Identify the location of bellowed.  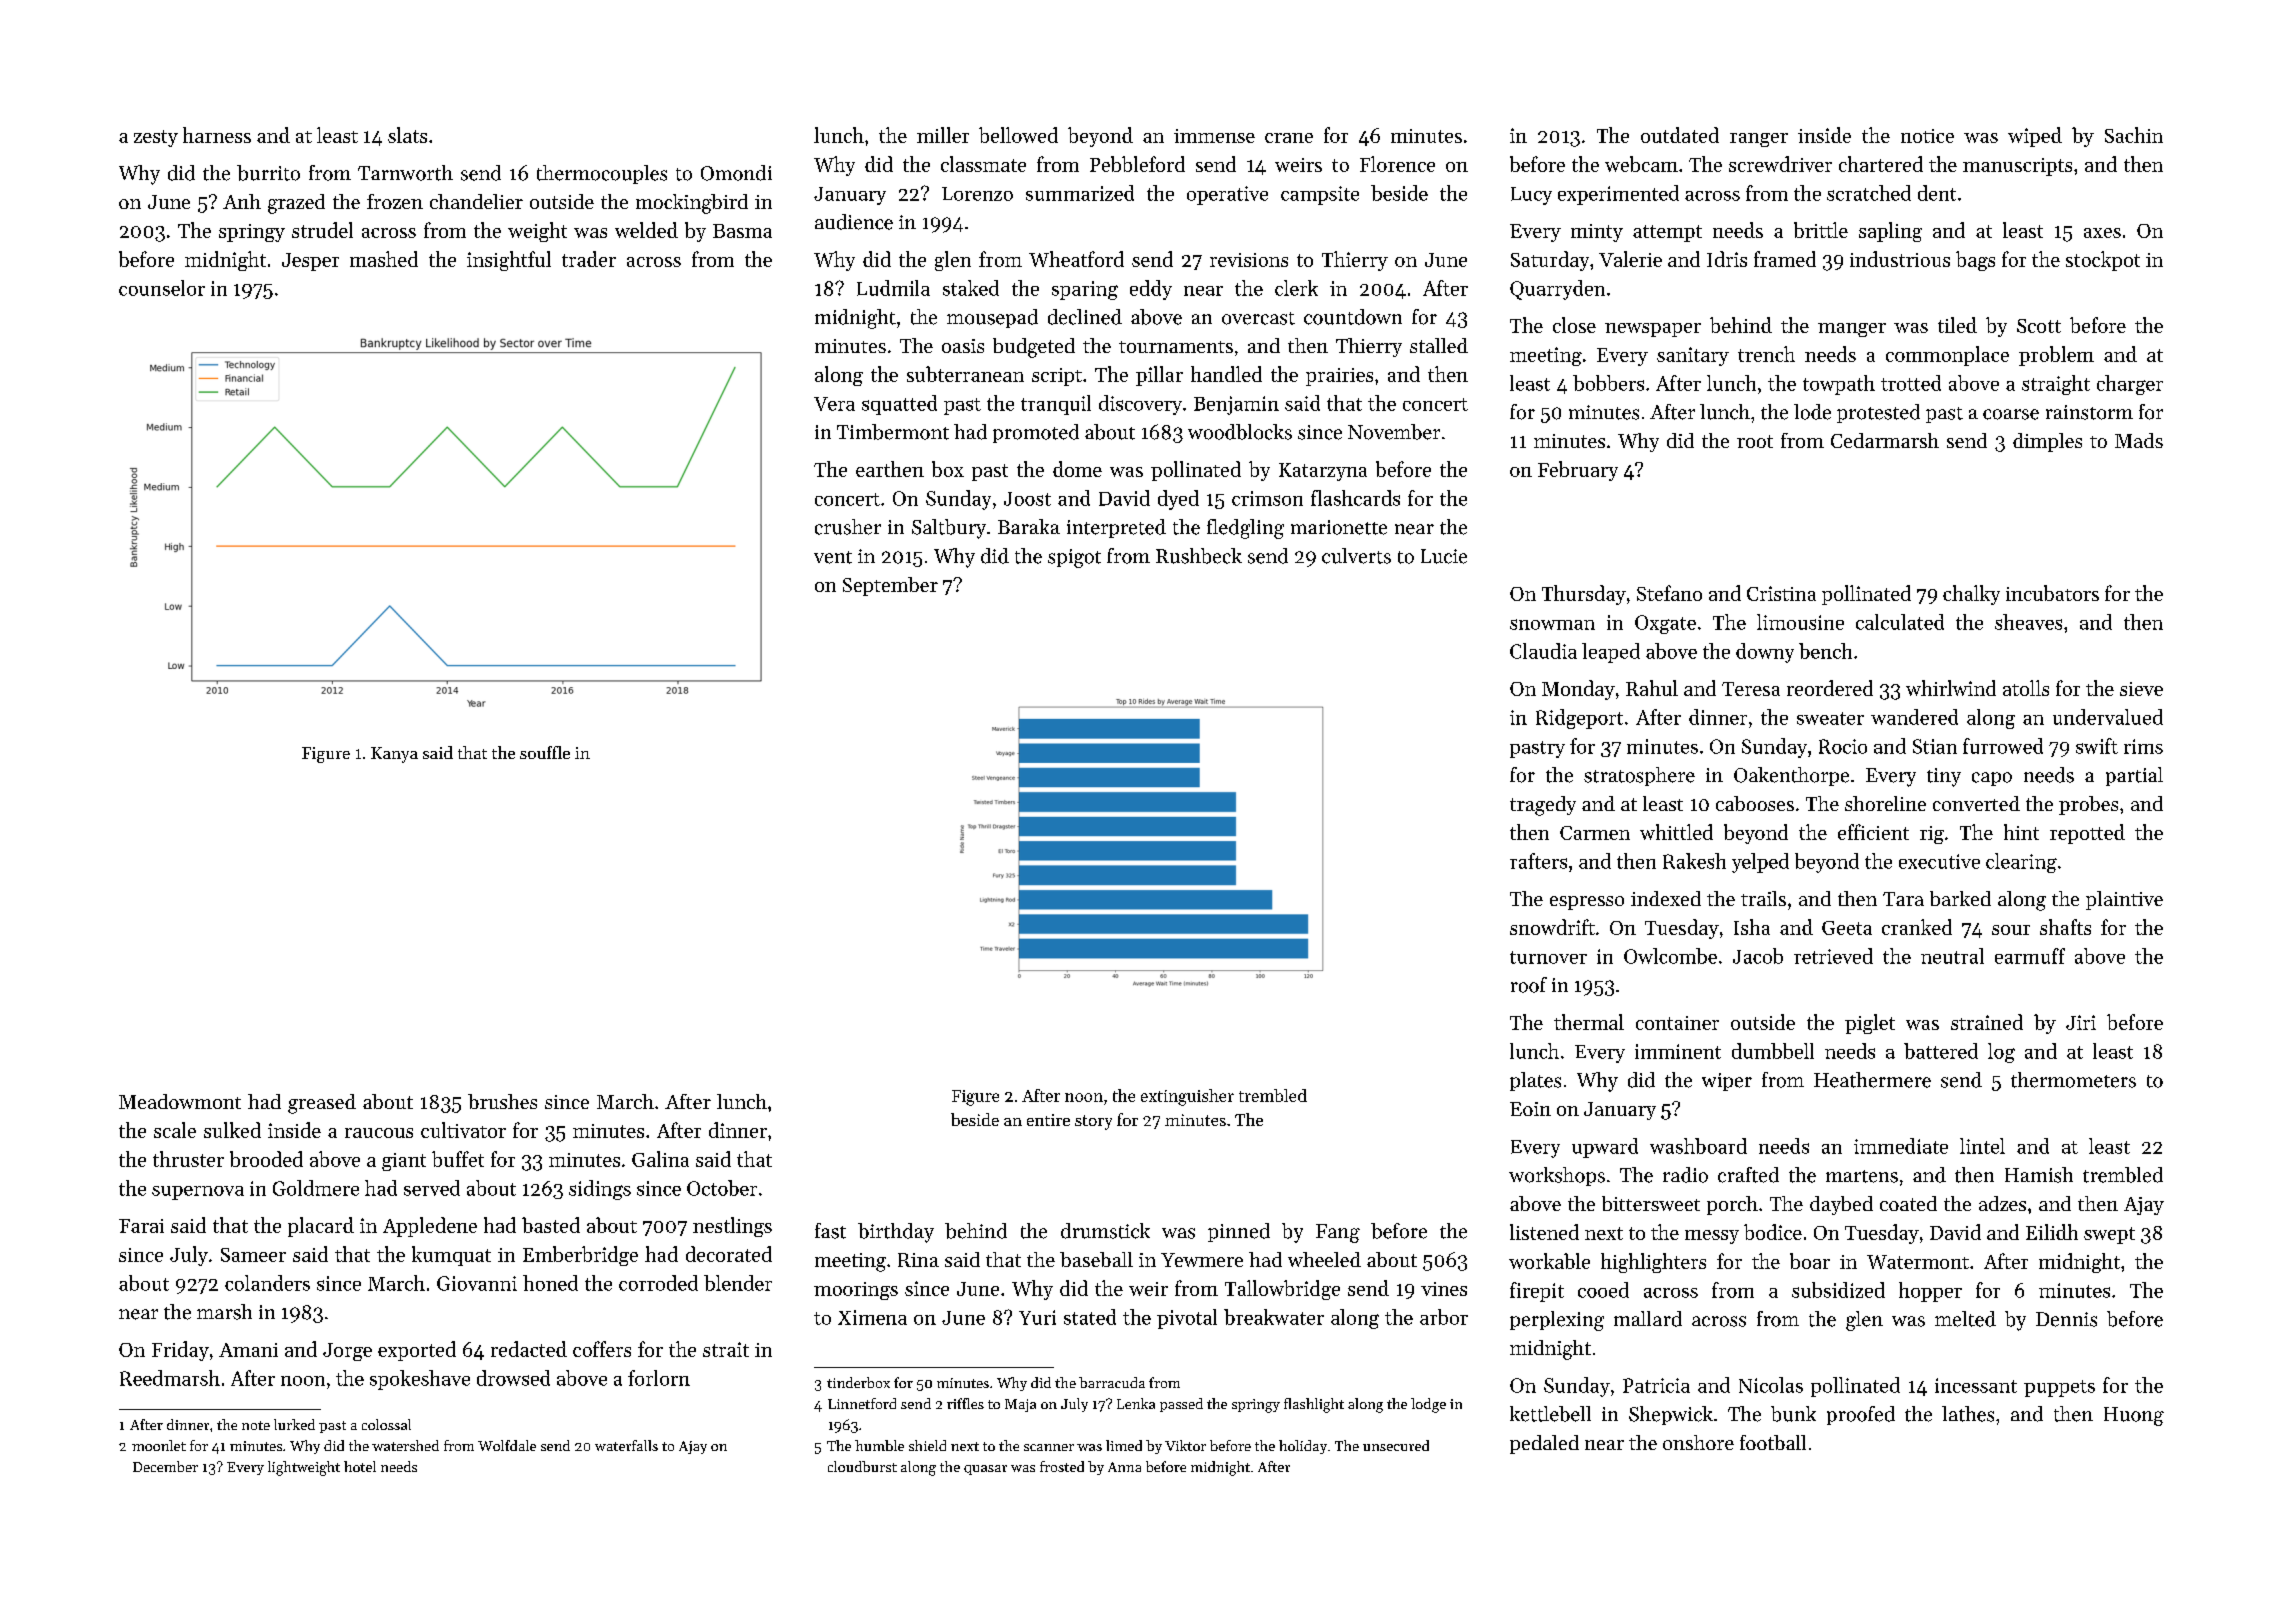
(1018, 135).
